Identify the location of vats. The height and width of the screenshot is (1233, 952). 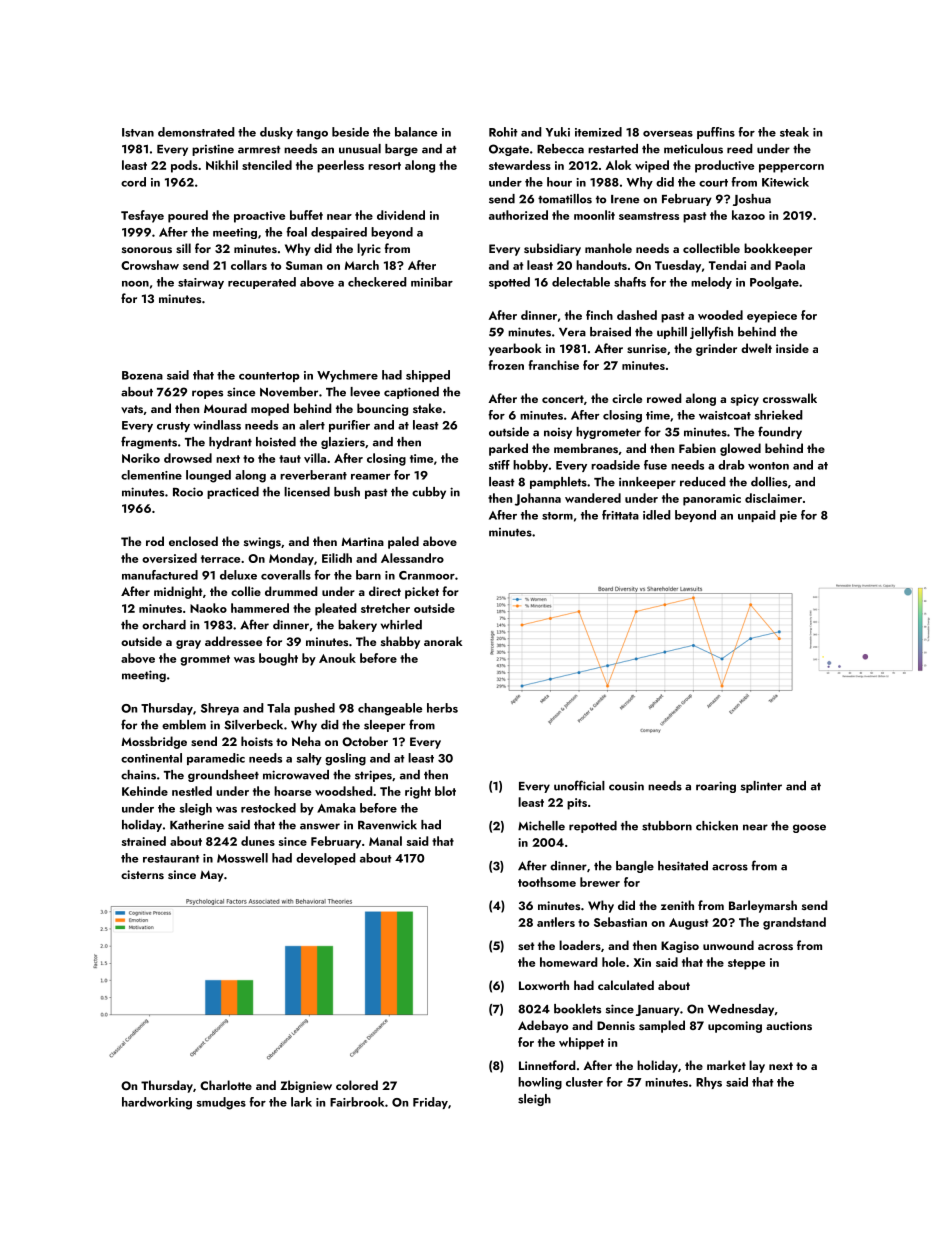
(132, 409).
